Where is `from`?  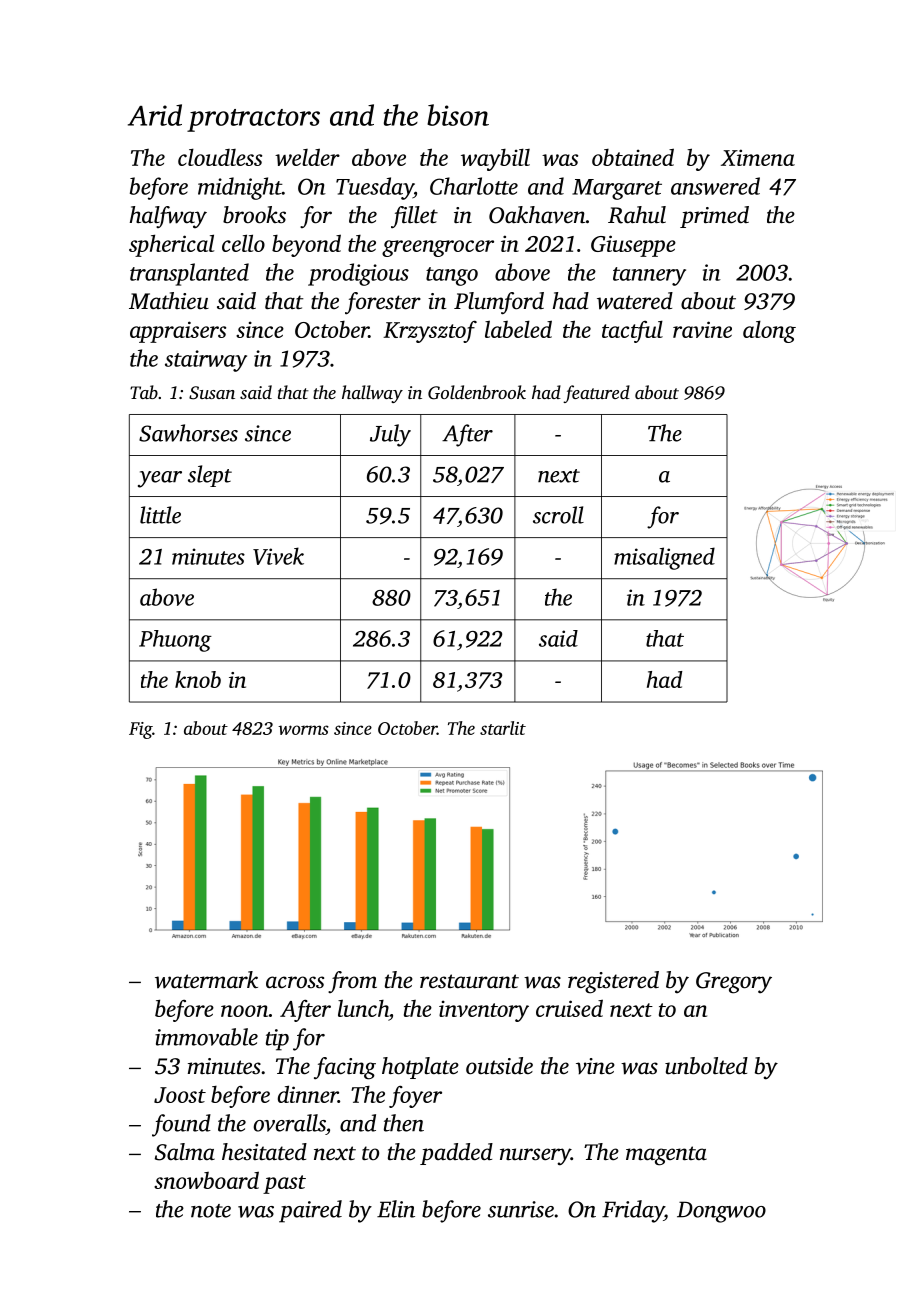
from is located at coordinates (352, 982).
